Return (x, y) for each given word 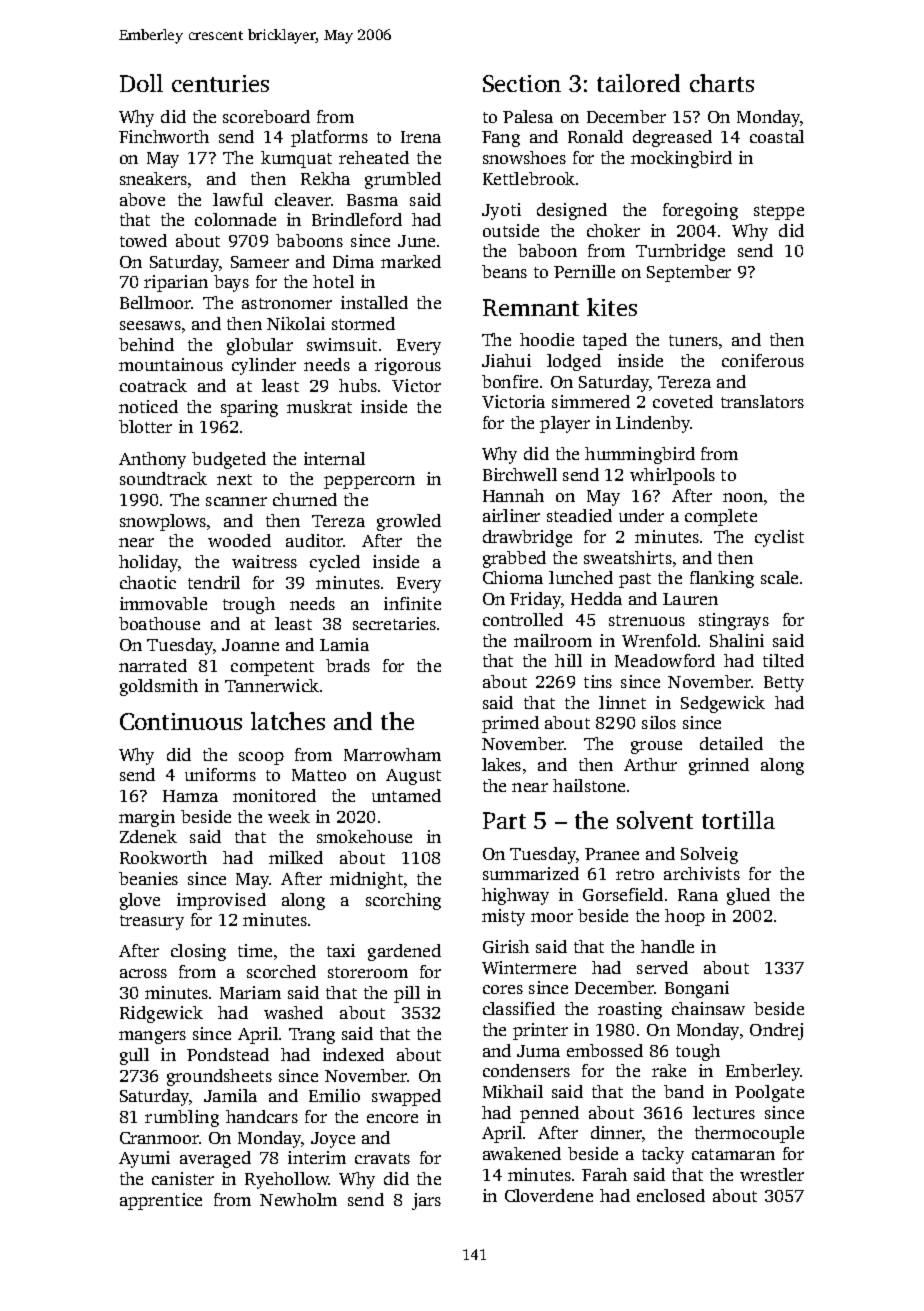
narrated (153, 665)
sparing (249, 408)
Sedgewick (723, 704)
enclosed (671, 1195)
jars (426, 1201)
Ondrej (776, 1031)
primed (510, 724)
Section (522, 83)
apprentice (161, 1201)
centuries (220, 83)
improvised (221, 901)
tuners (693, 340)
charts (722, 83)
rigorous (408, 366)
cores (503, 989)
